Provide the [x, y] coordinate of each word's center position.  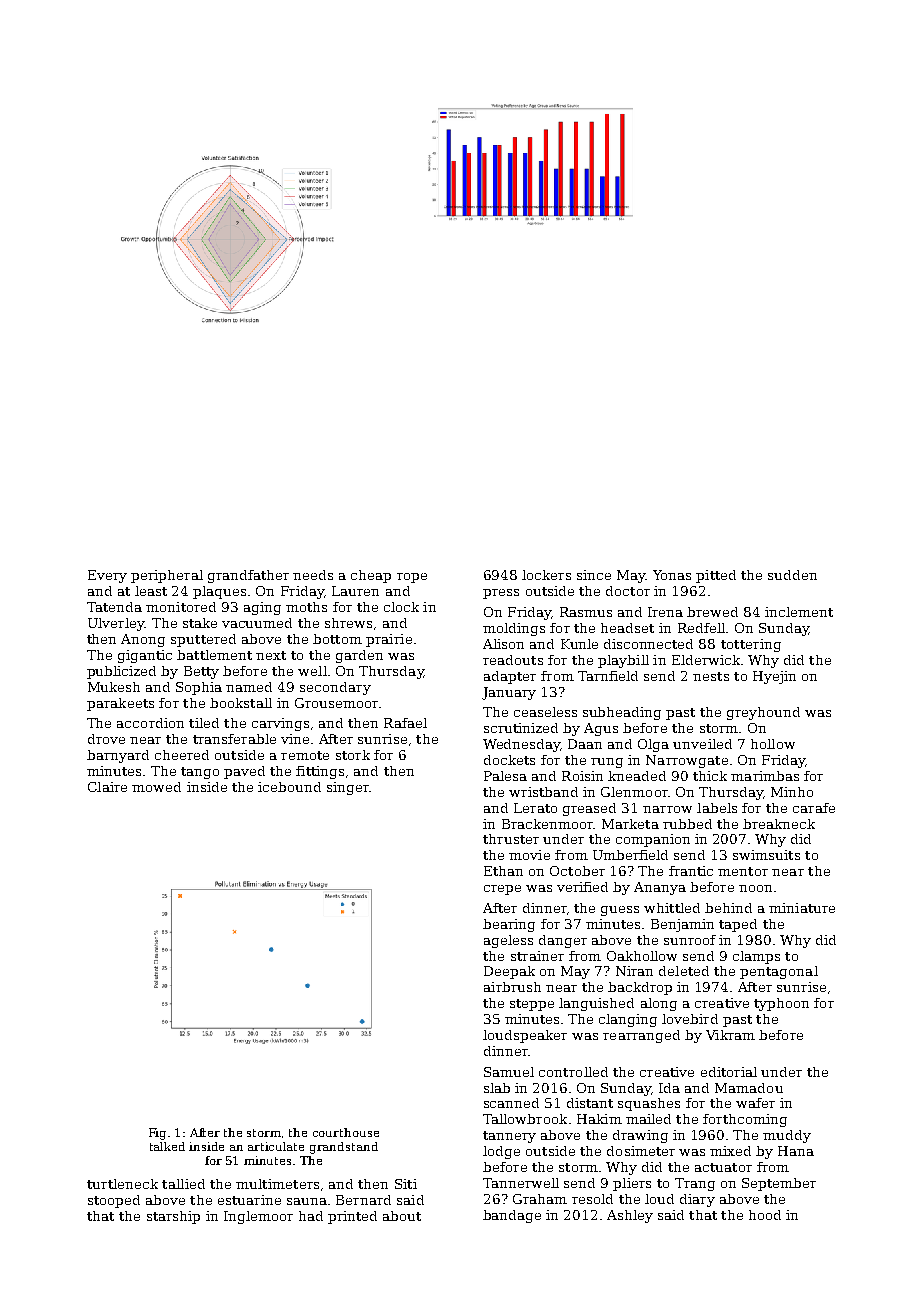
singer [348, 788]
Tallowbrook [525, 1119]
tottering [751, 645]
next [271, 655]
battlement [214, 655]
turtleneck [122, 1184]
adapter [510, 677]
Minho [792, 792]
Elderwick [706, 660]
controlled [573, 1072]
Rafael [405, 723]
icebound [289, 787]
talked [167, 1146]
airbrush [512, 987]
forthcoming [745, 1120]
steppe [532, 1005]
